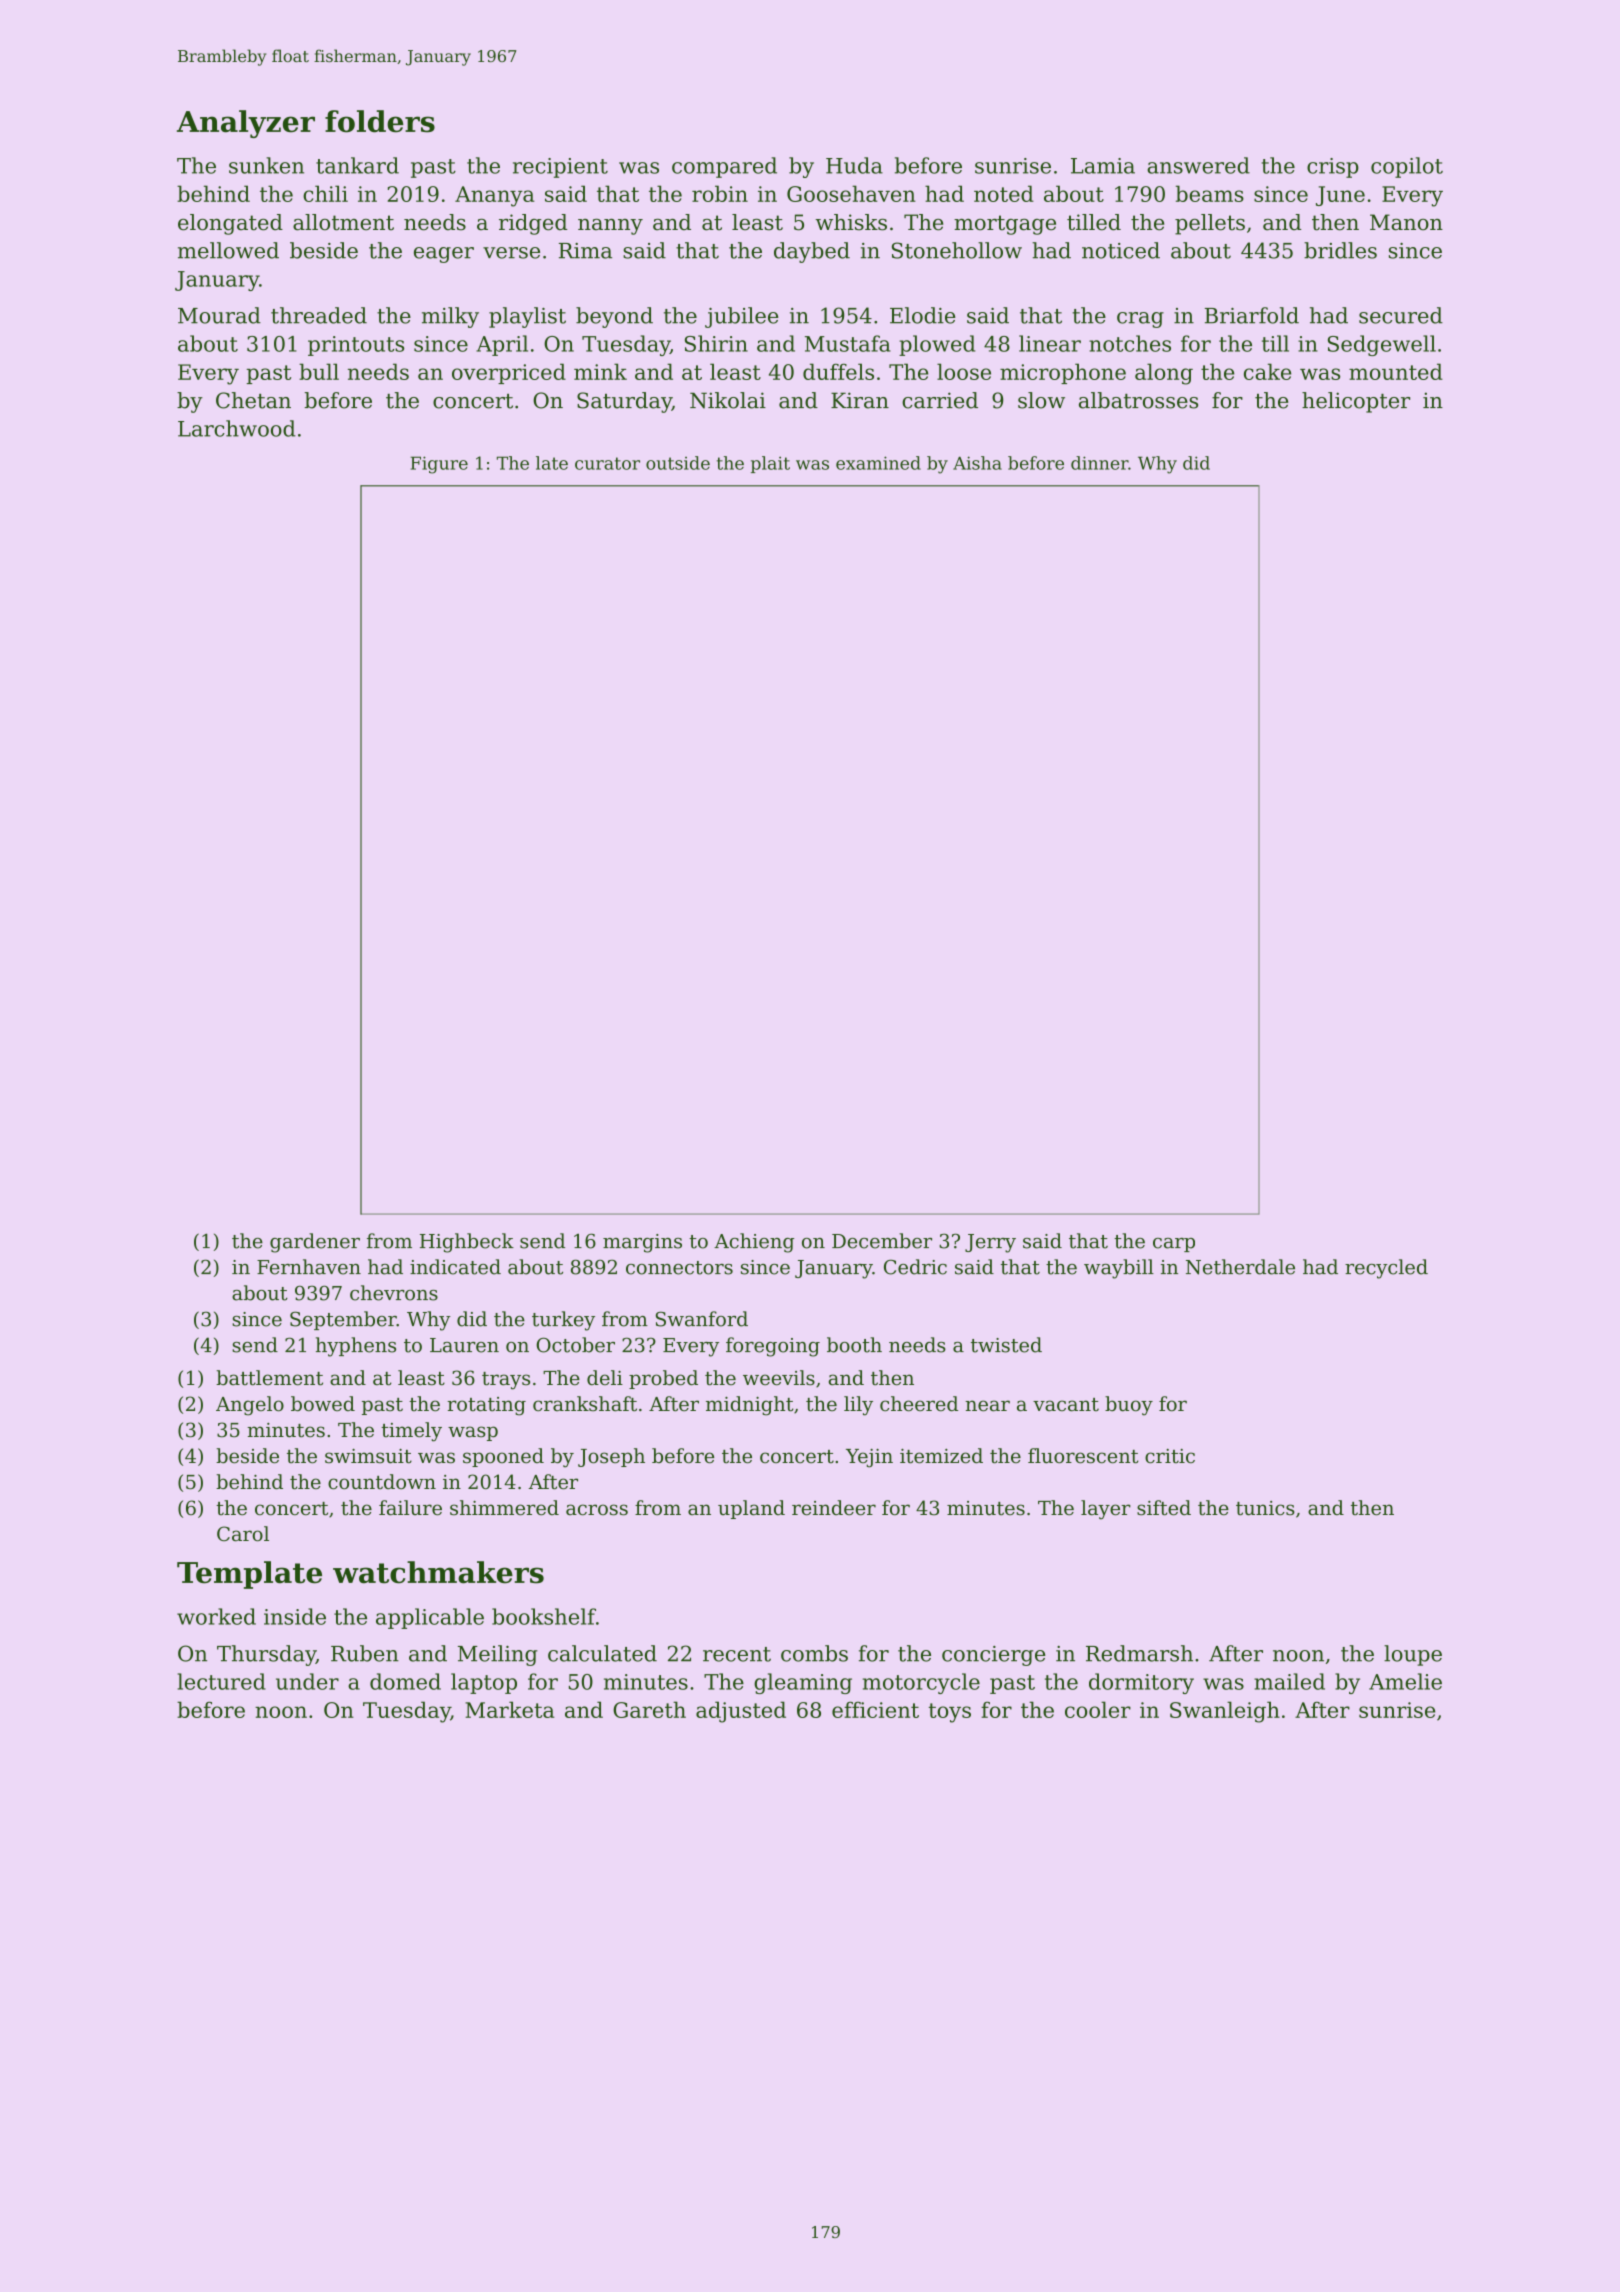 This screenshot has height=2292, width=1620. Describe the element at coordinates (875, 1709) in the screenshot. I see `efficient` at that location.
